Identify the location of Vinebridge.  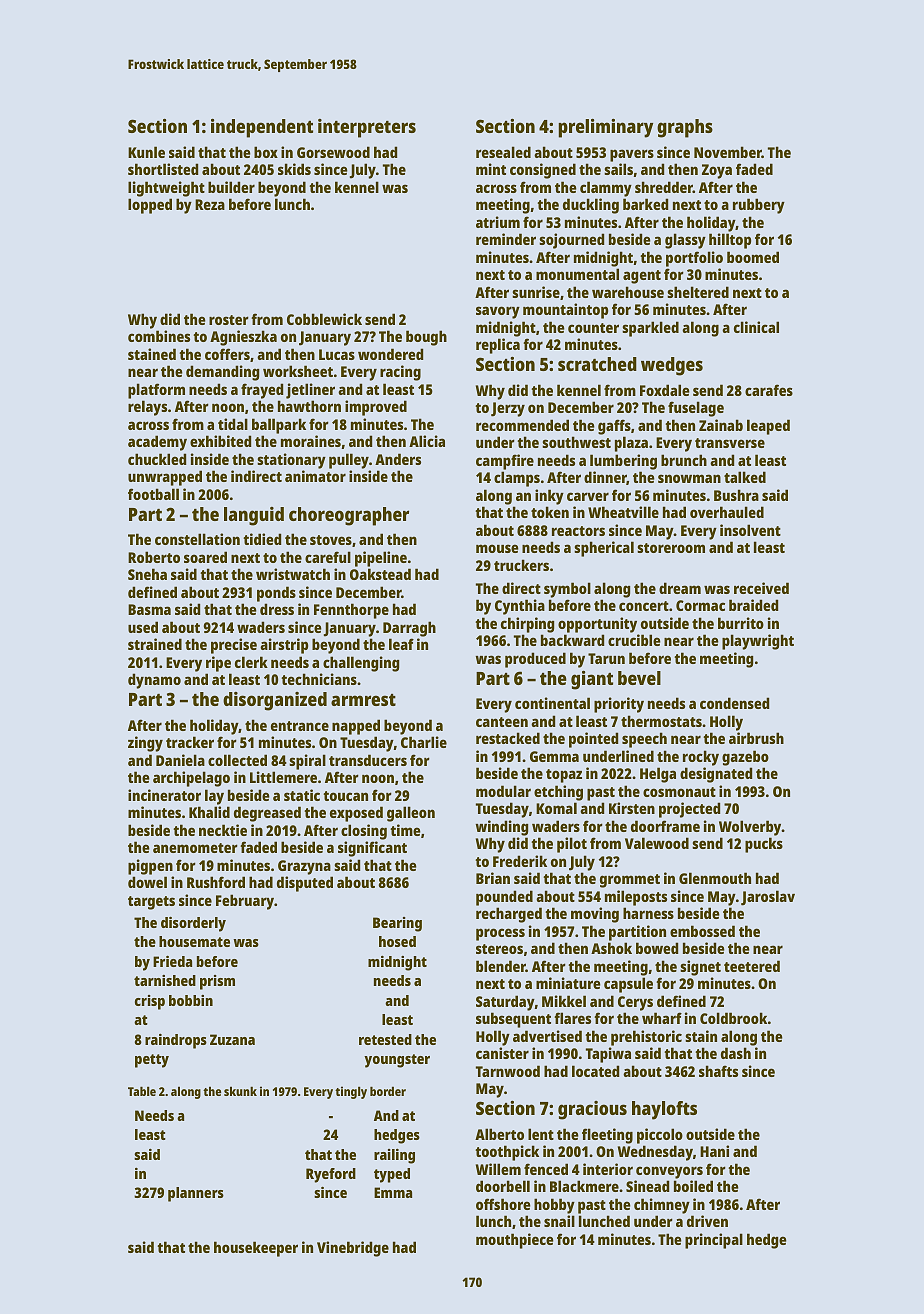
(353, 1249).
